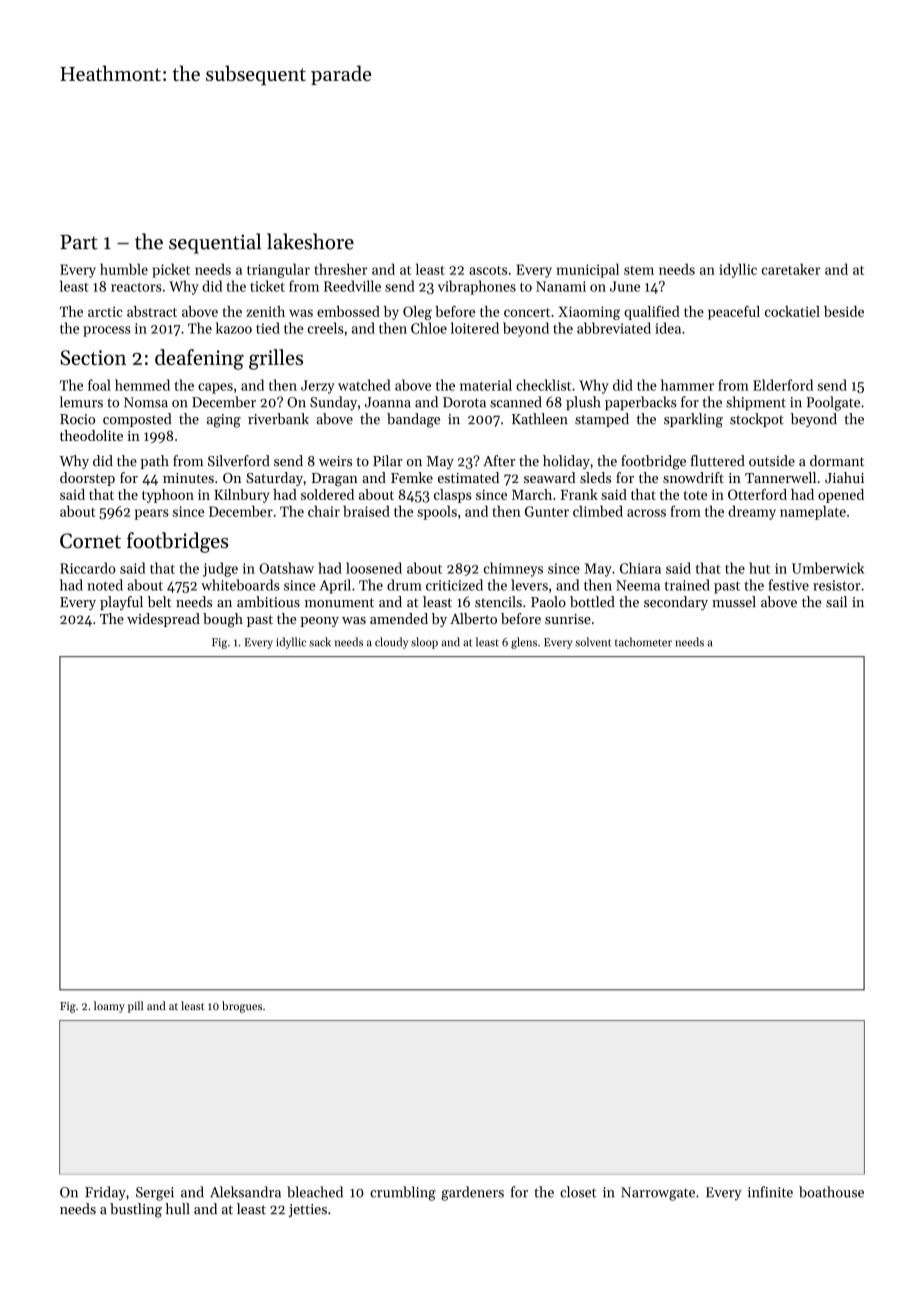 This screenshot has height=1308, width=924. I want to click on hull, so click(177, 1209).
